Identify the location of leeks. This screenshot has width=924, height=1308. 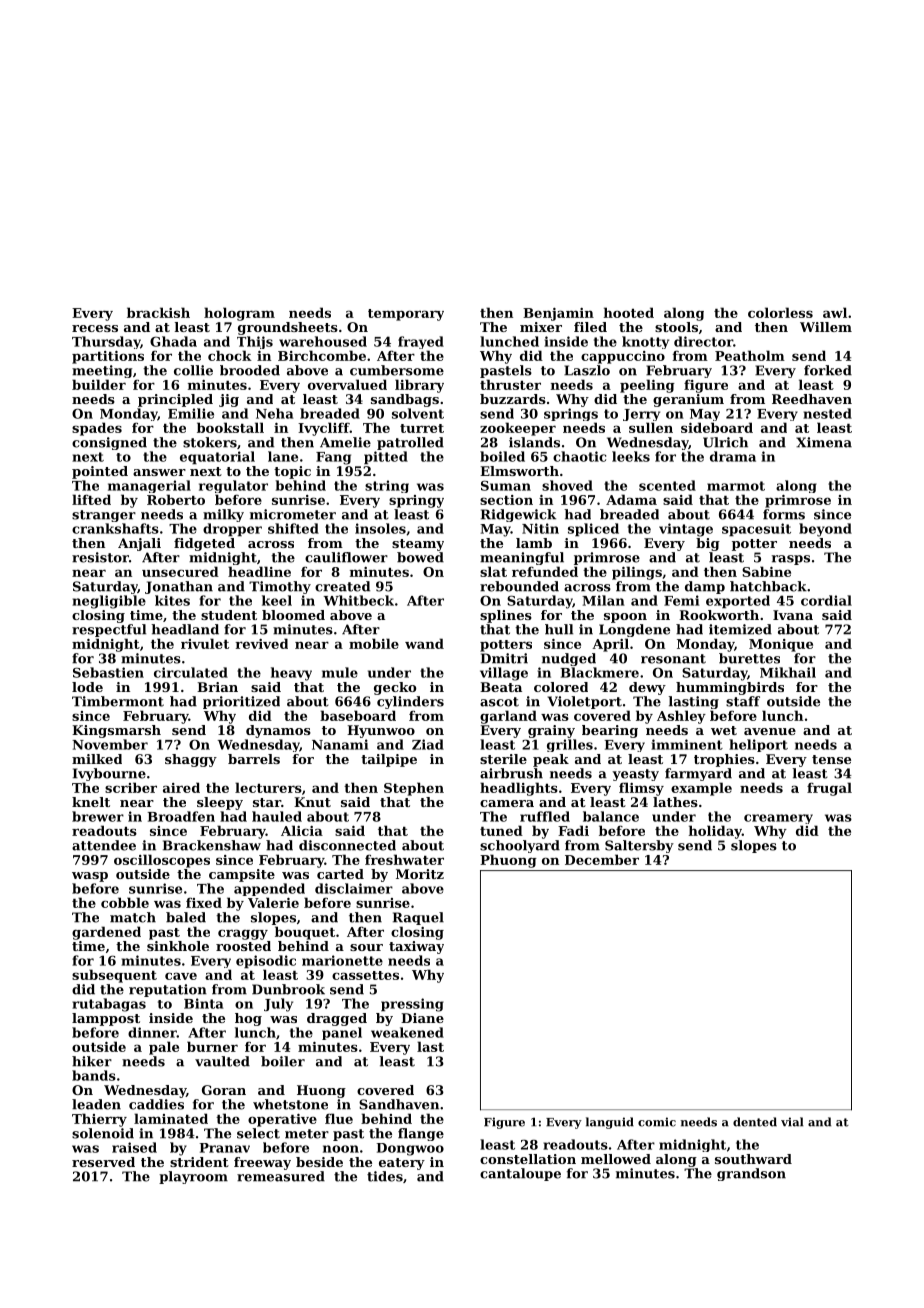
(631, 456).
